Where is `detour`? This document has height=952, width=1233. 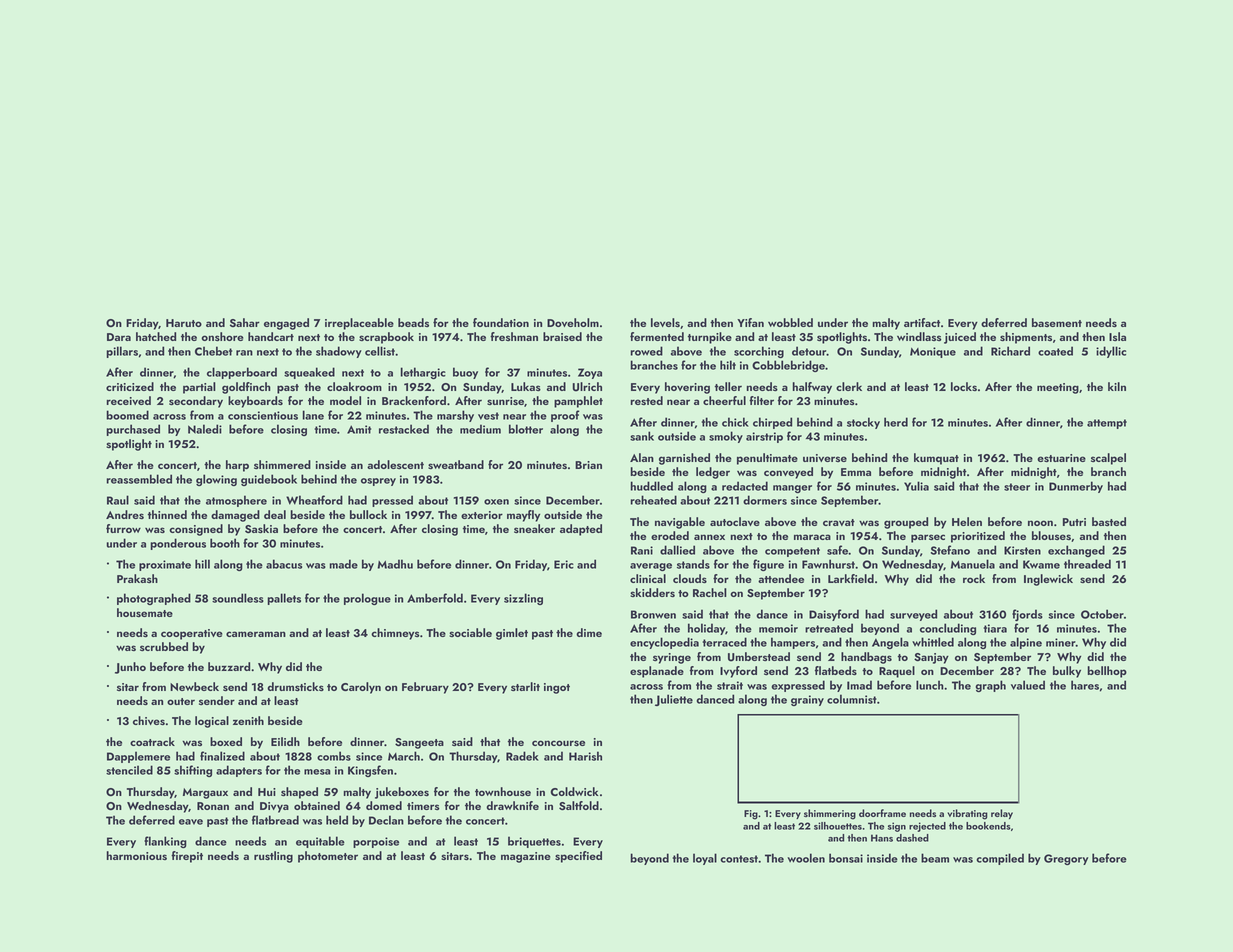
detour is located at coordinates (809, 351).
